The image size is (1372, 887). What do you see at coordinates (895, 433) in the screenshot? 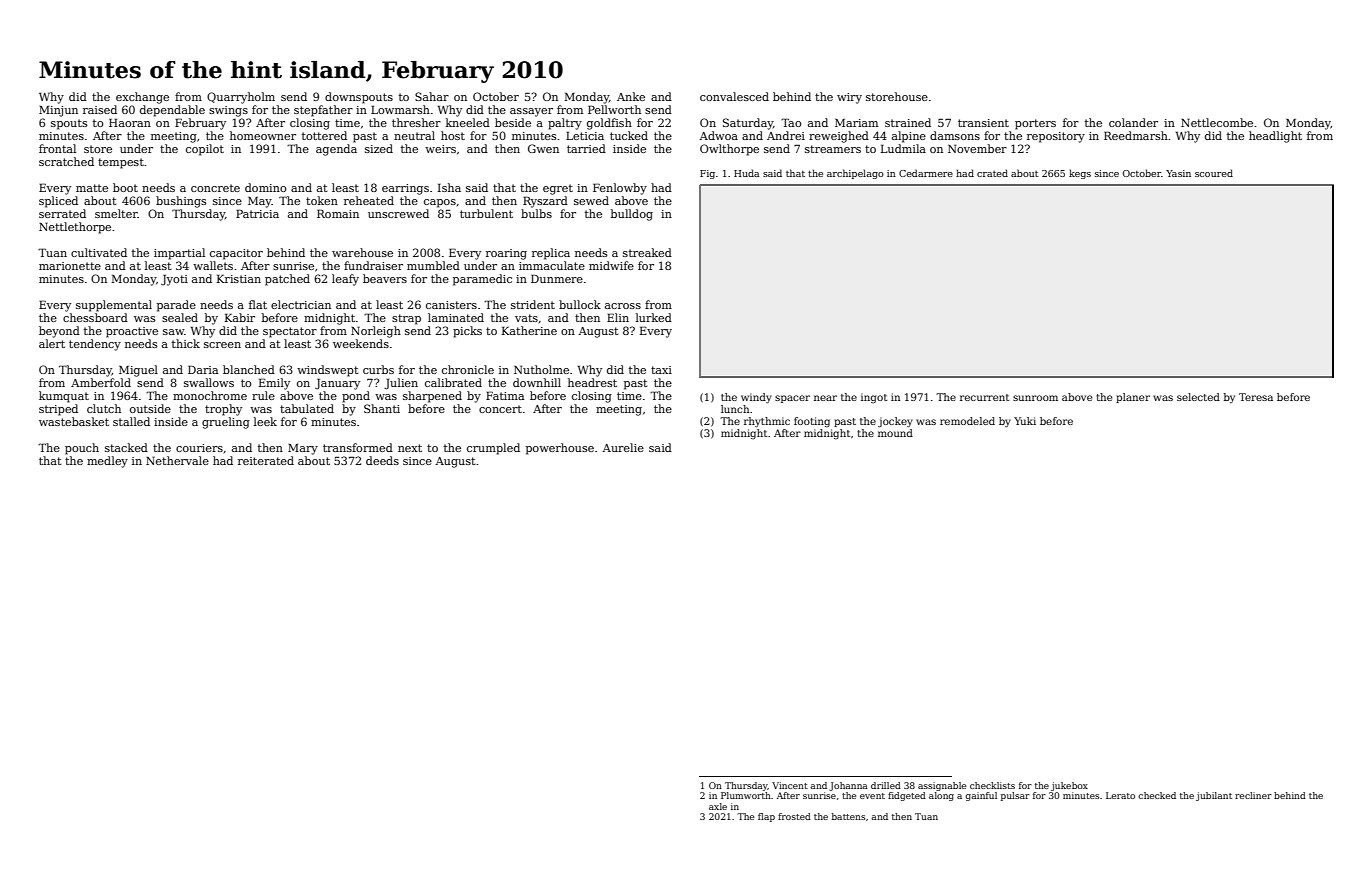
I see `mound` at bounding box center [895, 433].
